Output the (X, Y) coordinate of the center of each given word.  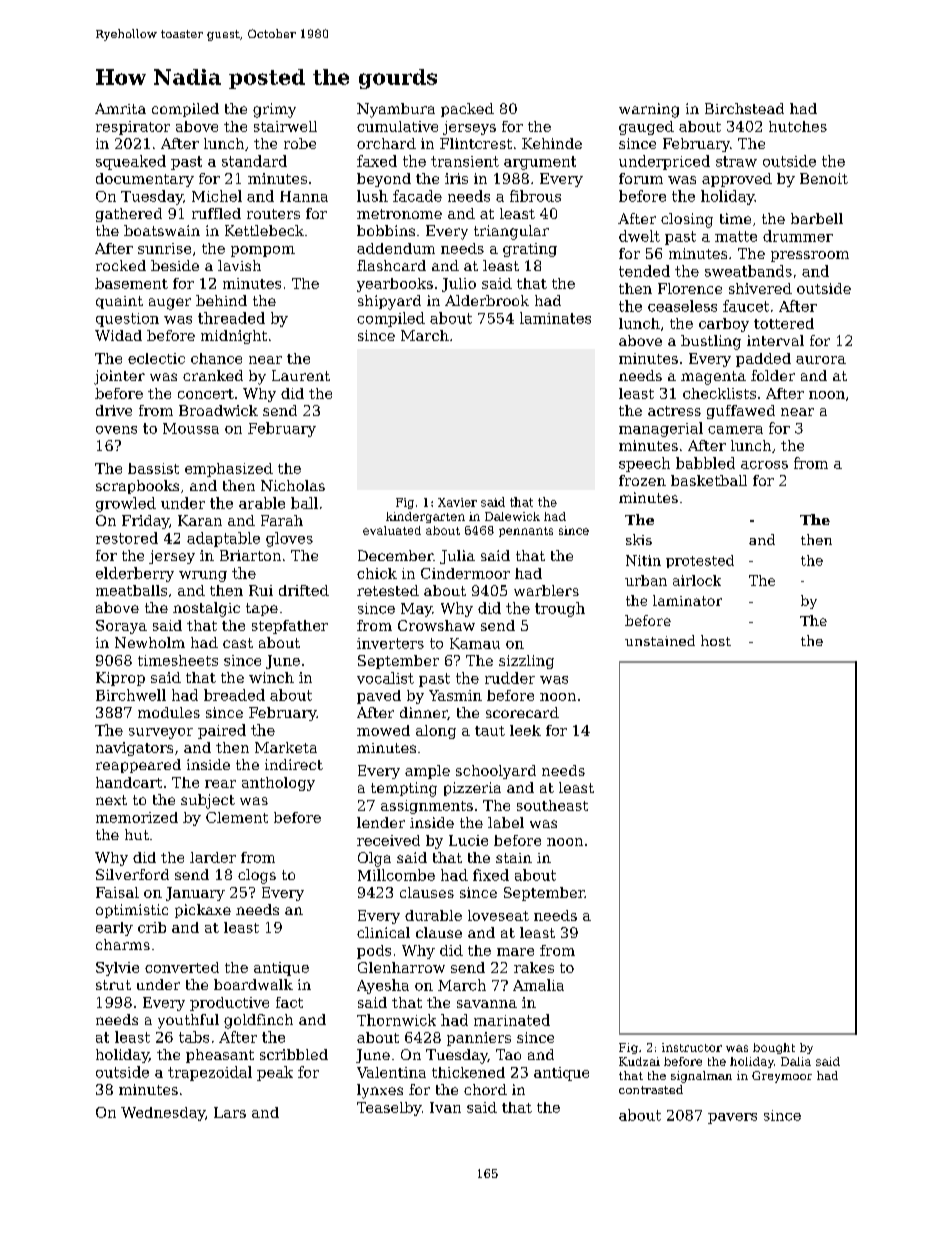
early (114, 929)
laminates (555, 318)
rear (220, 784)
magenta (713, 378)
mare (515, 952)
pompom (263, 251)
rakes (534, 967)
